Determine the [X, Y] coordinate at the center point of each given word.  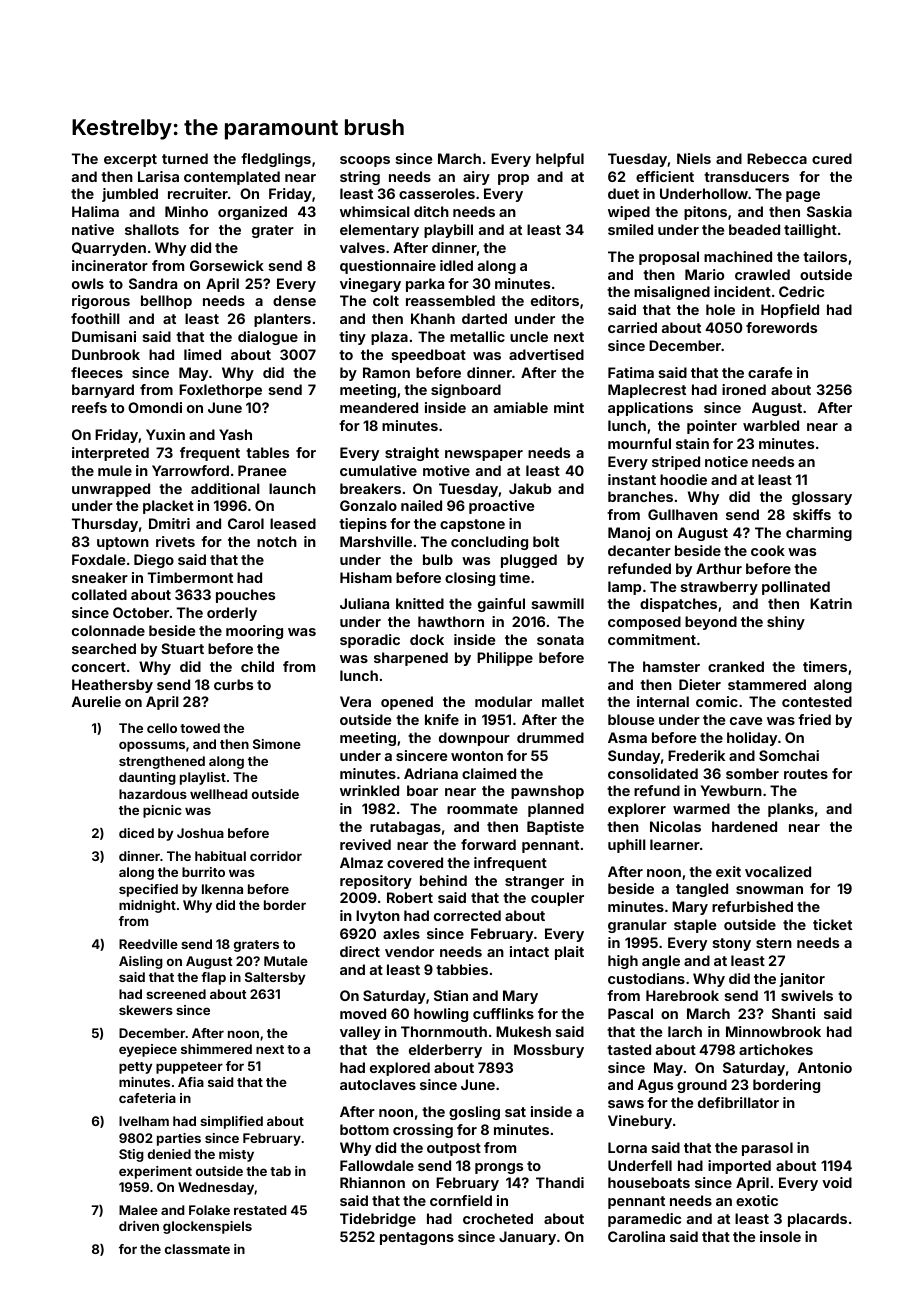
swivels [807, 995]
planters [282, 320]
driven [139, 1226]
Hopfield [790, 311]
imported [739, 1167]
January [527, 1238]
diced [136, 833]
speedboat [429, 356]
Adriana [431, 773]
